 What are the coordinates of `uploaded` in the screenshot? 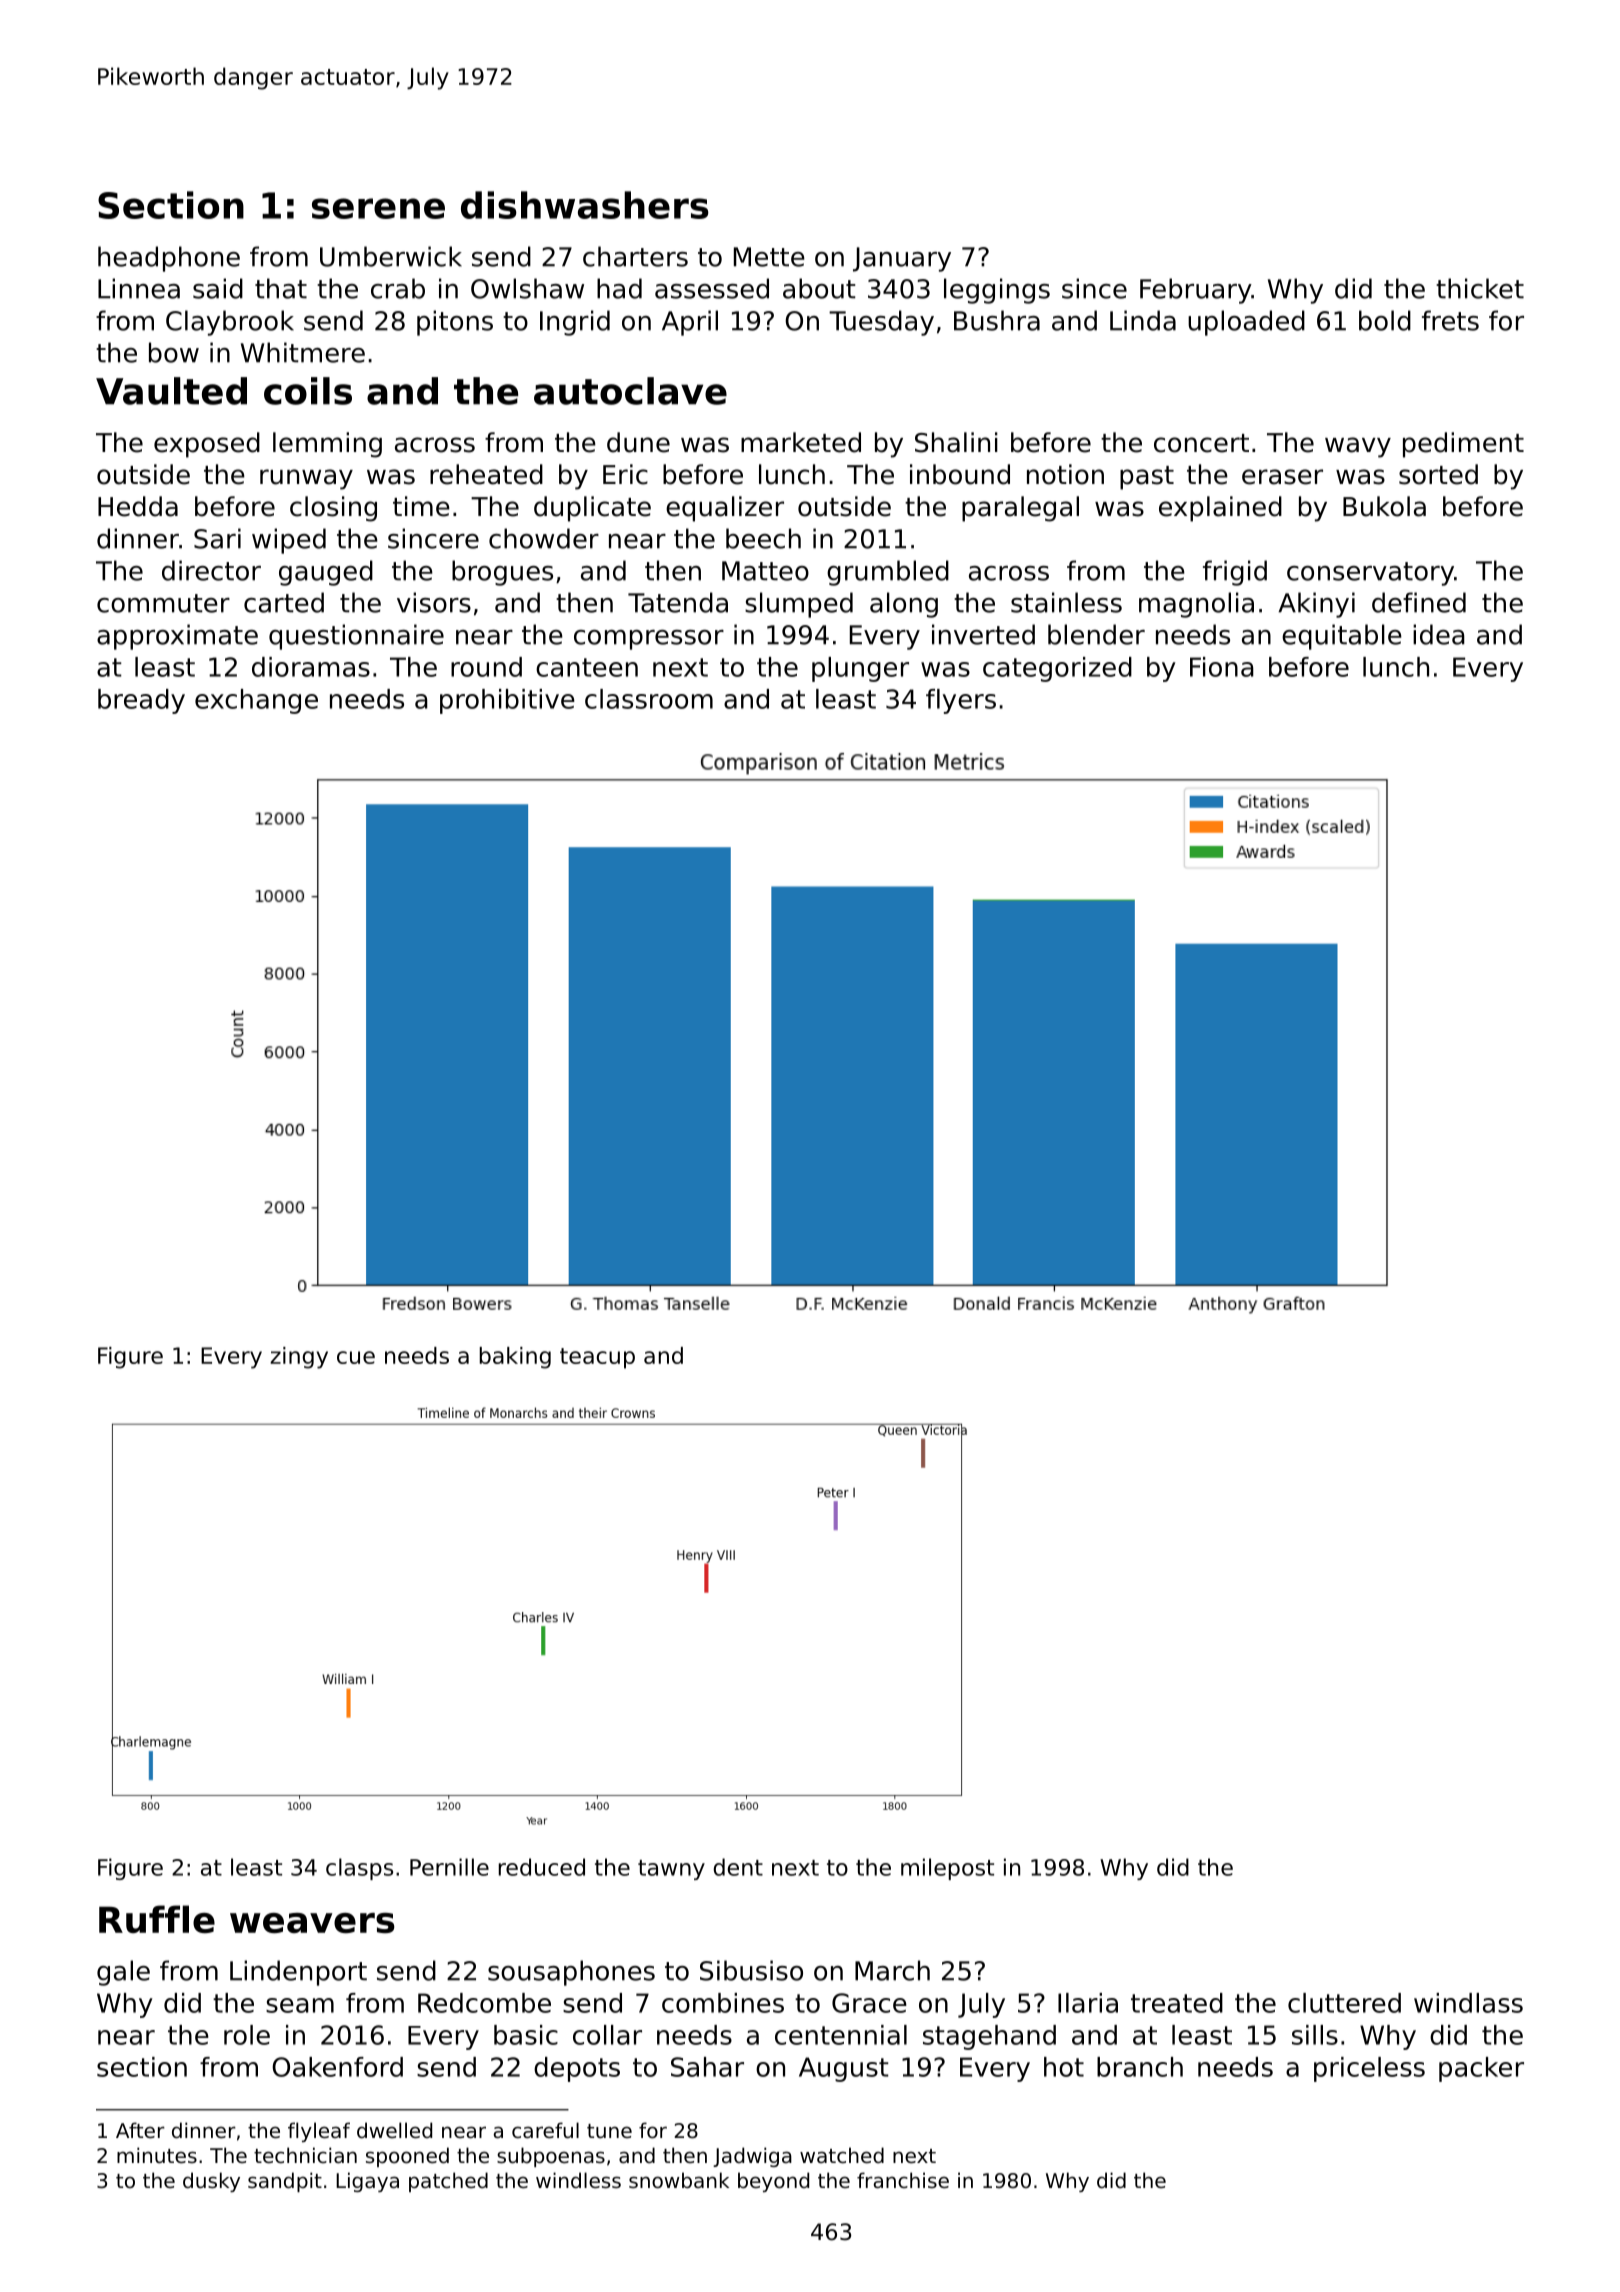 It's located at (1246, 323).
